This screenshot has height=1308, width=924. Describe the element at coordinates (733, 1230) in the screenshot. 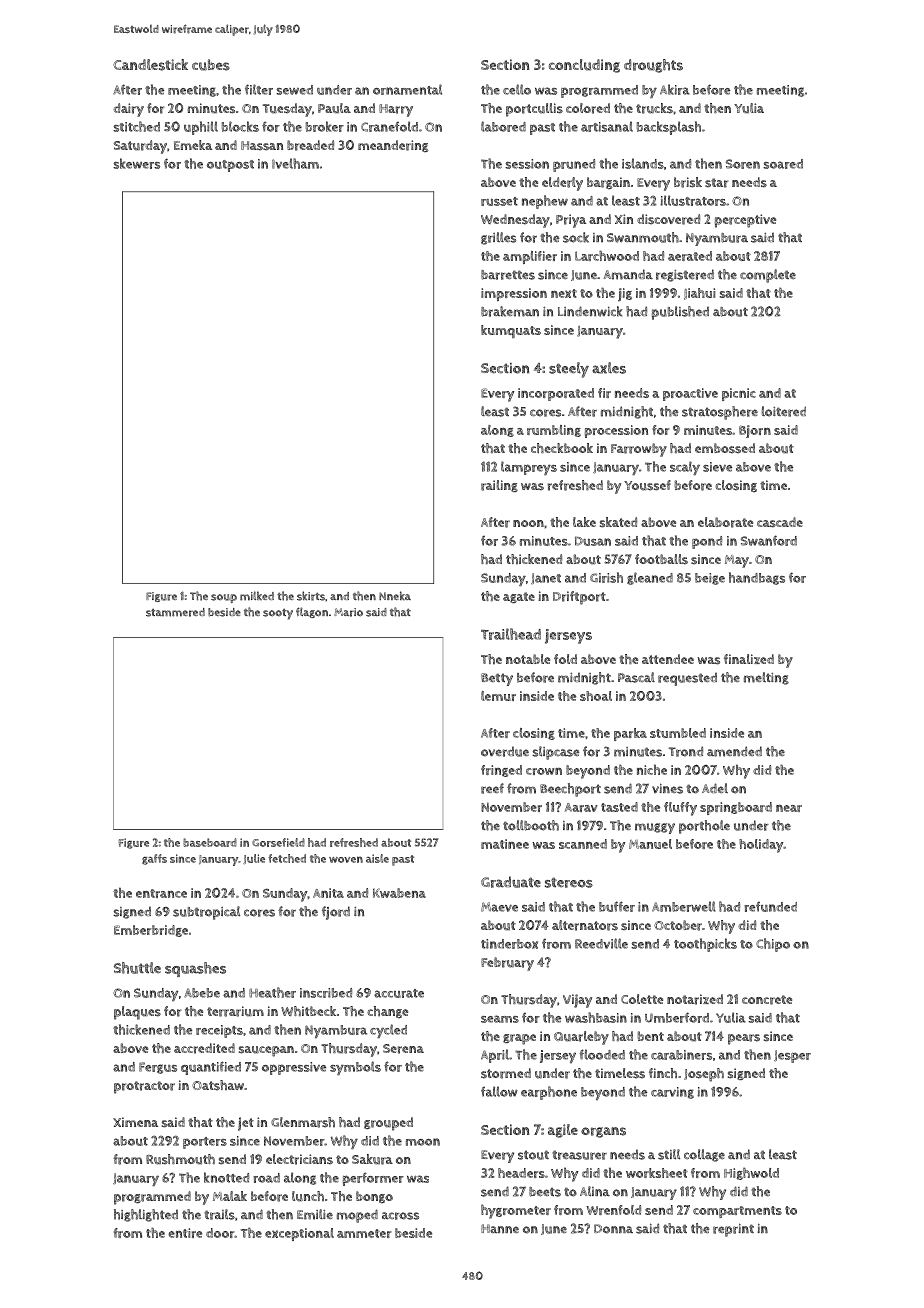

I see `reprint` at that location.
